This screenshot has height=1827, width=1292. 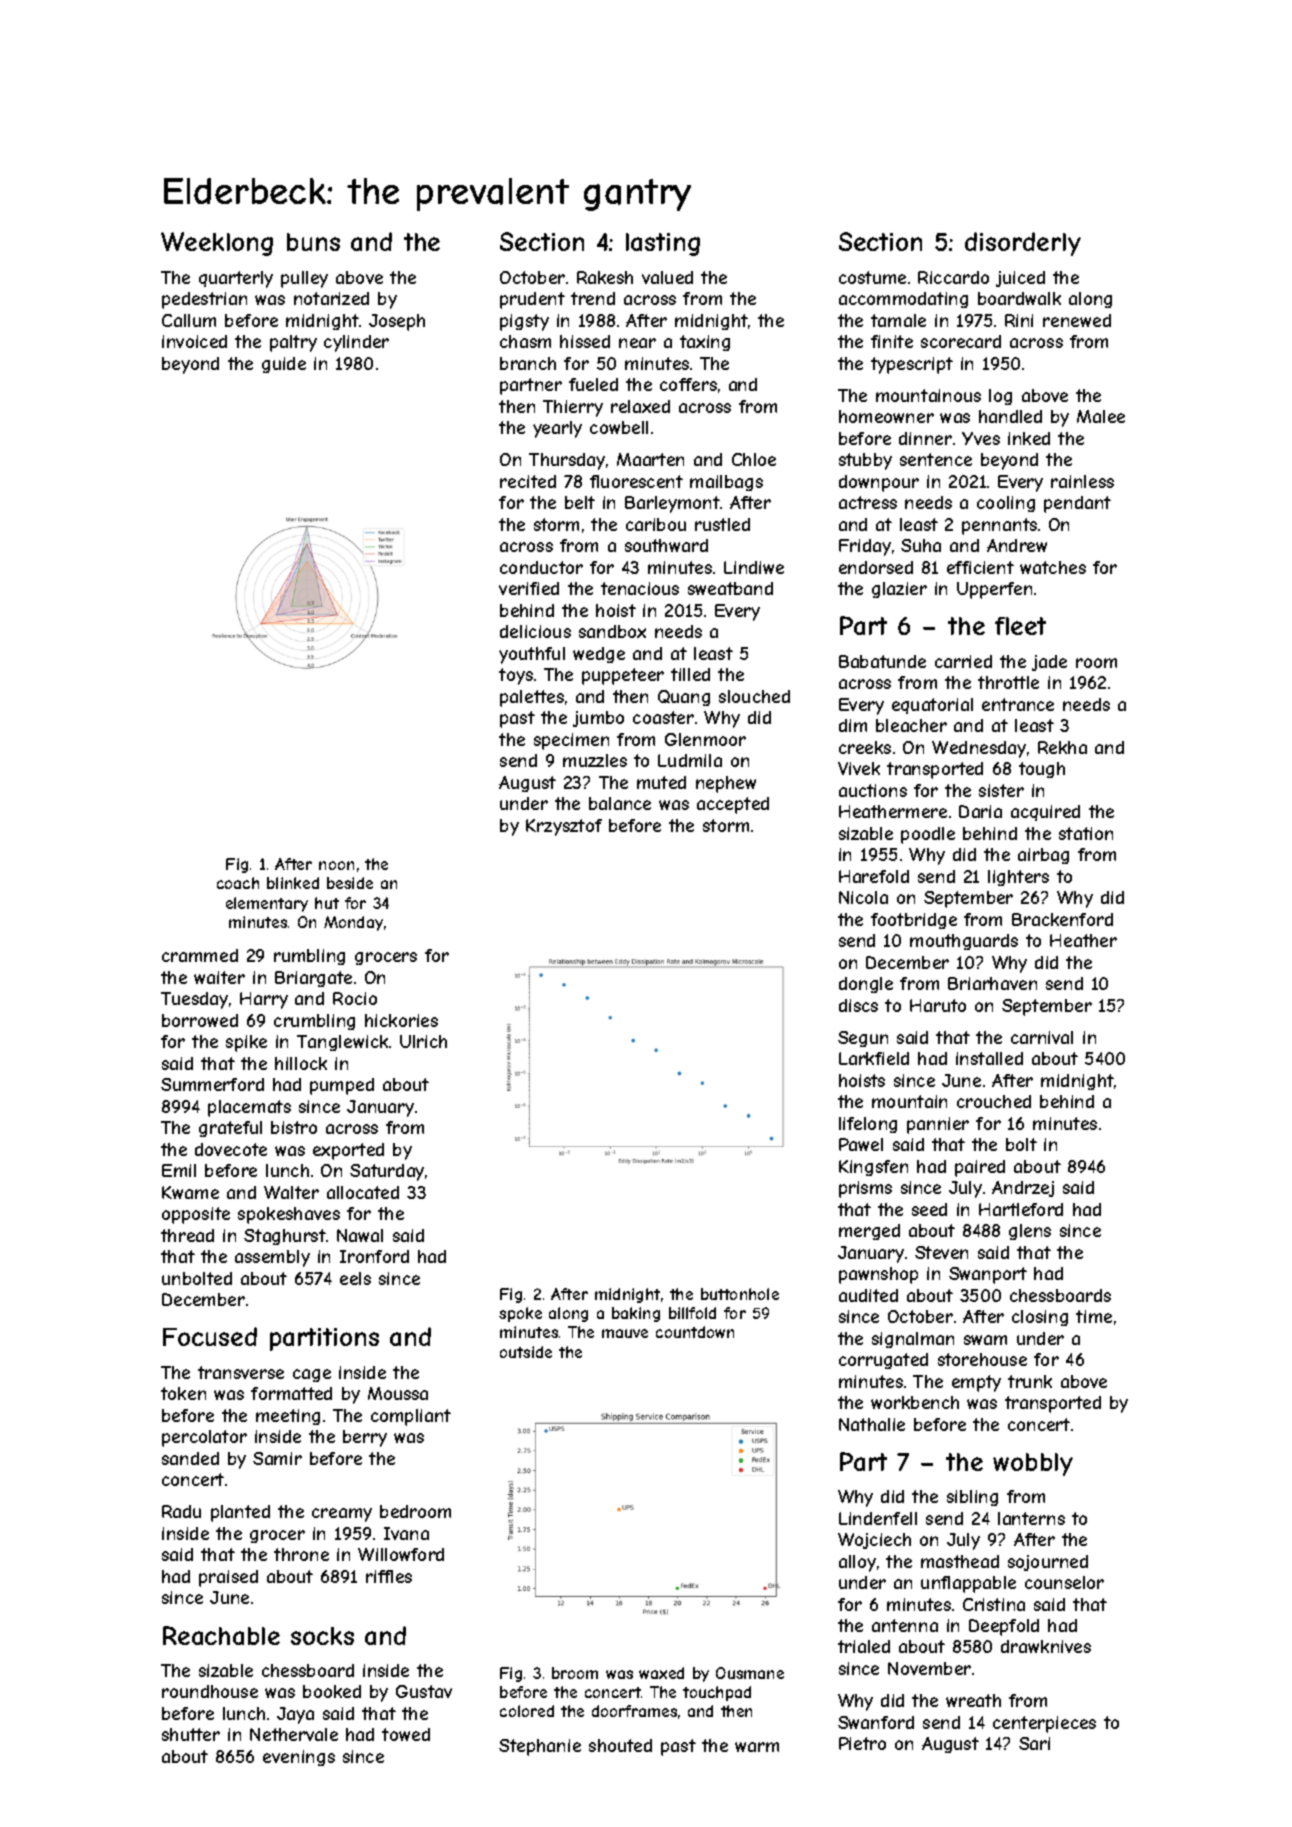 I want to click on Swanport, so click(x=988, y=1275).
